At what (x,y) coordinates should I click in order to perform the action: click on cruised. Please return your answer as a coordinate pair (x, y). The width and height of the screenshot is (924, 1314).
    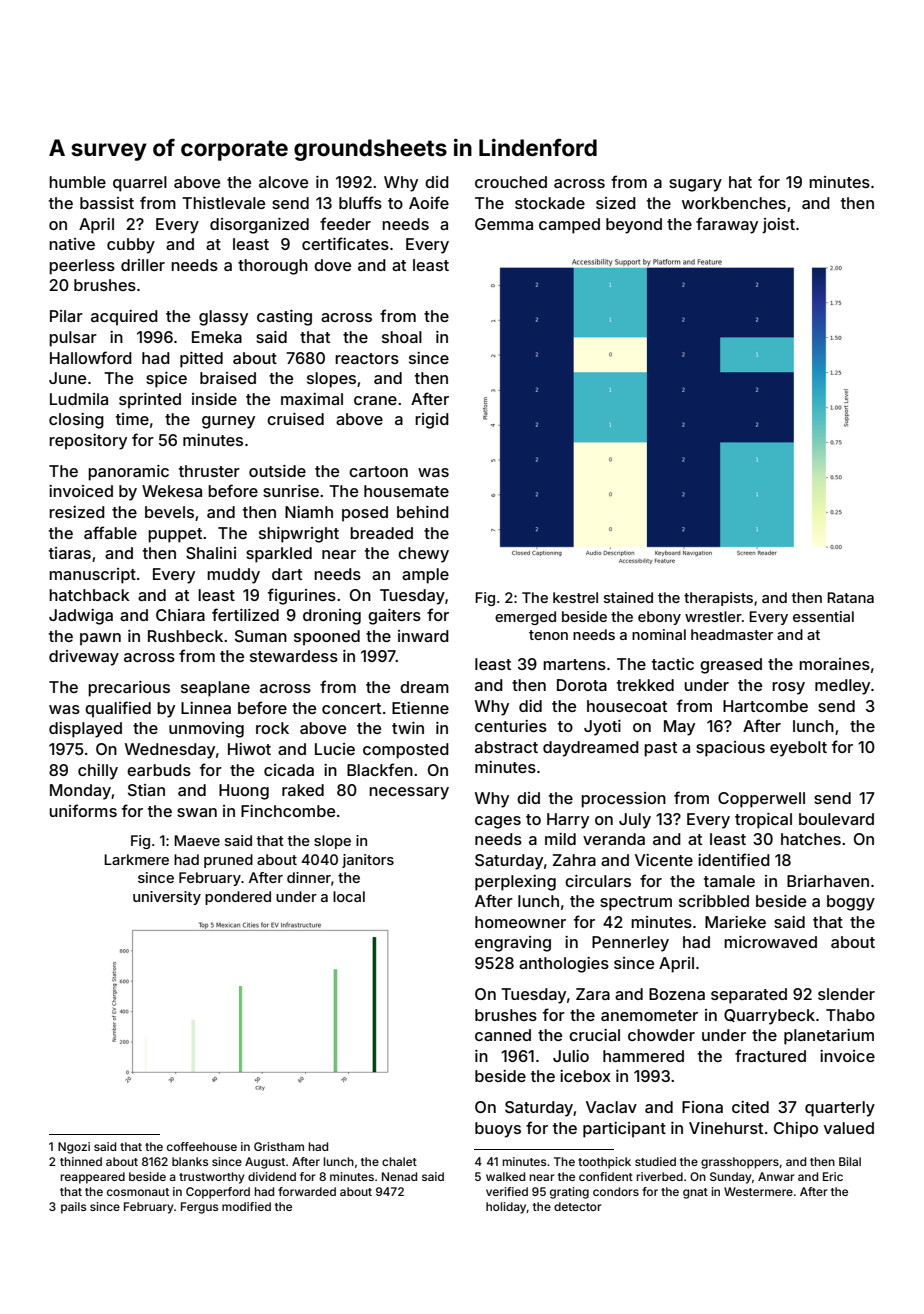
    Looking at the image, I should click on (295, 419).
